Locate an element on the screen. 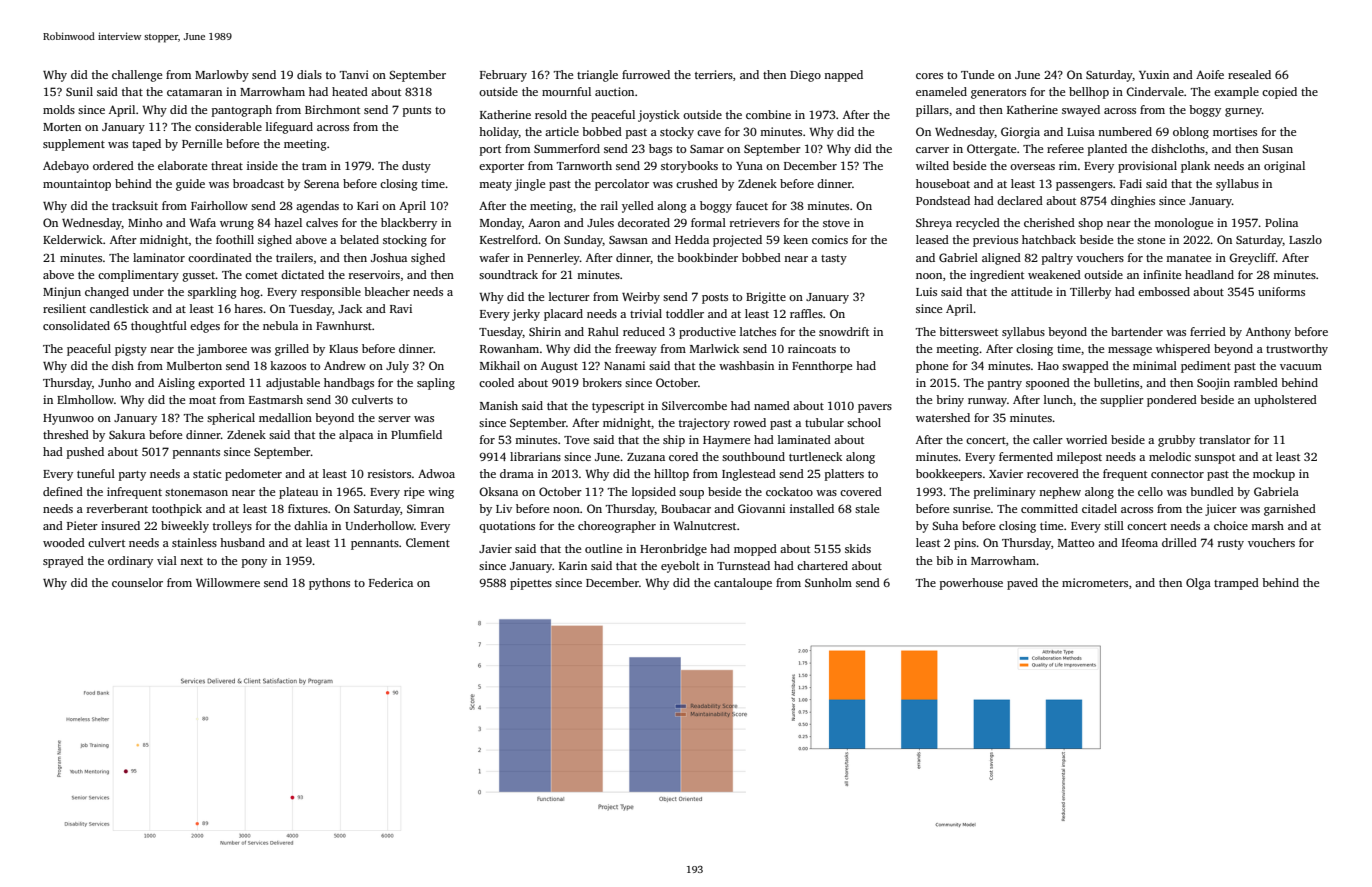 The height and width of the screenshot is (887, 1372). choreographer is located at coordinates (617, 527).
